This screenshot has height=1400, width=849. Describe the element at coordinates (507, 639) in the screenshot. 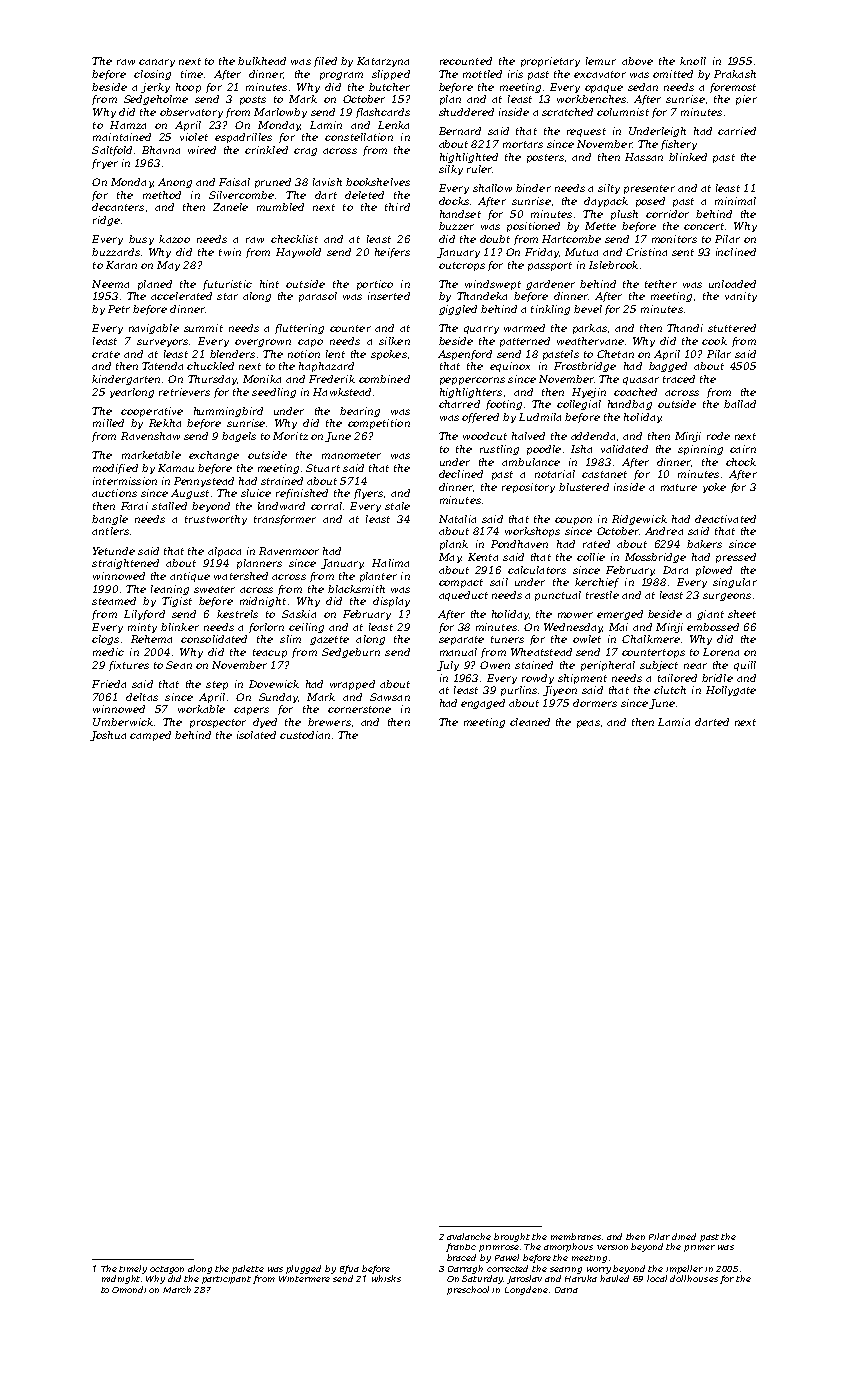

I see `tuners` at that location.
